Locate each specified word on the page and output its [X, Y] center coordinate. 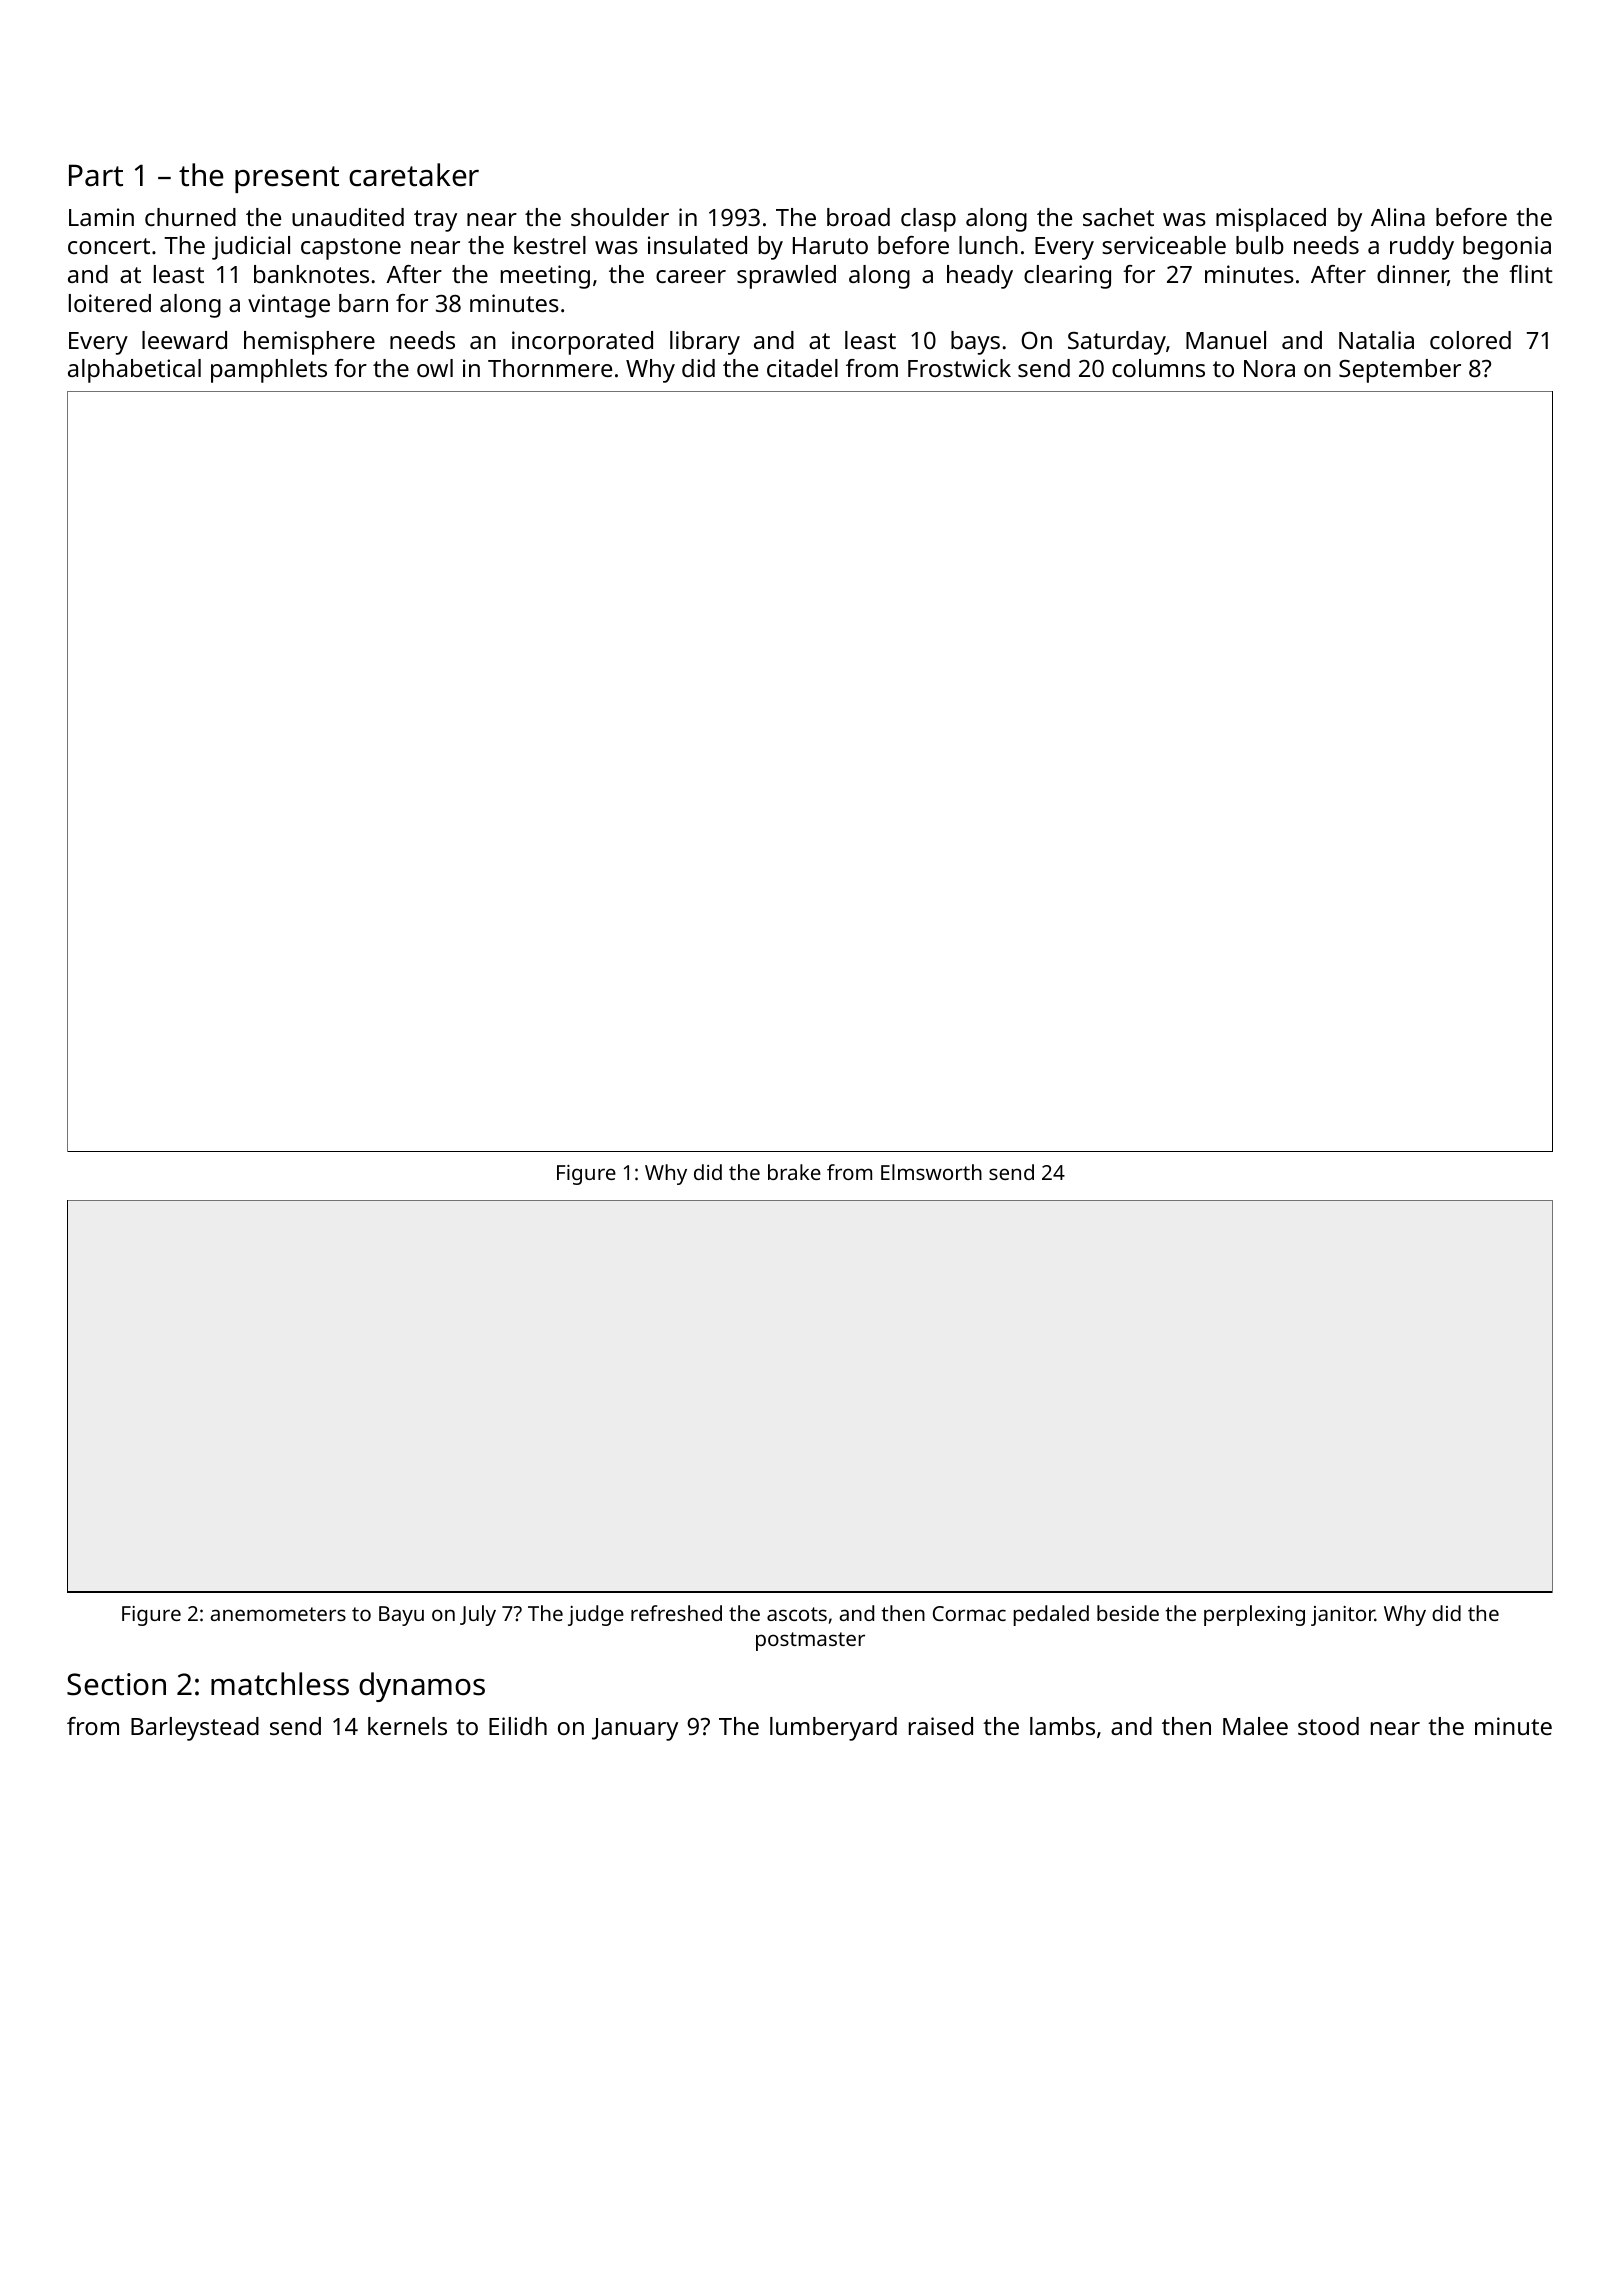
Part [96, 175]
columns [1158, 368]
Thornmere [550, 368]
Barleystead [195, 1729]
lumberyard [833, 1729]
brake [794, 1172]
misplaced [1271, 220]
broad [858, 217]
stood [1328, 1726]
